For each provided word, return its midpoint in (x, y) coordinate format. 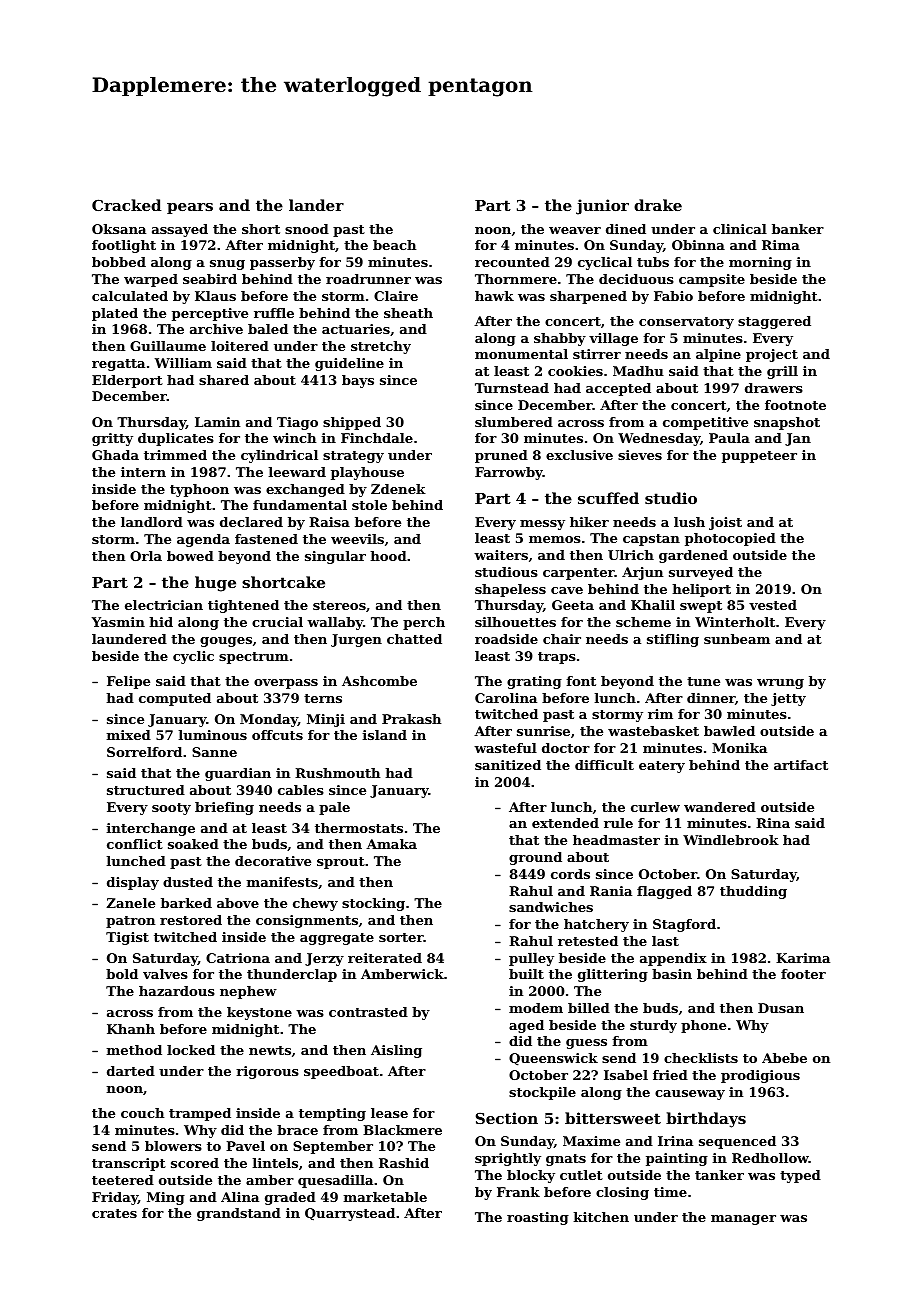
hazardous (177, 991)
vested (773, 605)
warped (151, 280)
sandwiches (551, 907)
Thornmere (516, 279)
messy (542, 525)
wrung (780, 684)
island (385, 735)
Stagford (684, 925)
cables (301, 790)
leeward (297, 472)
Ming (166, 1198)
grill (782, 372)
